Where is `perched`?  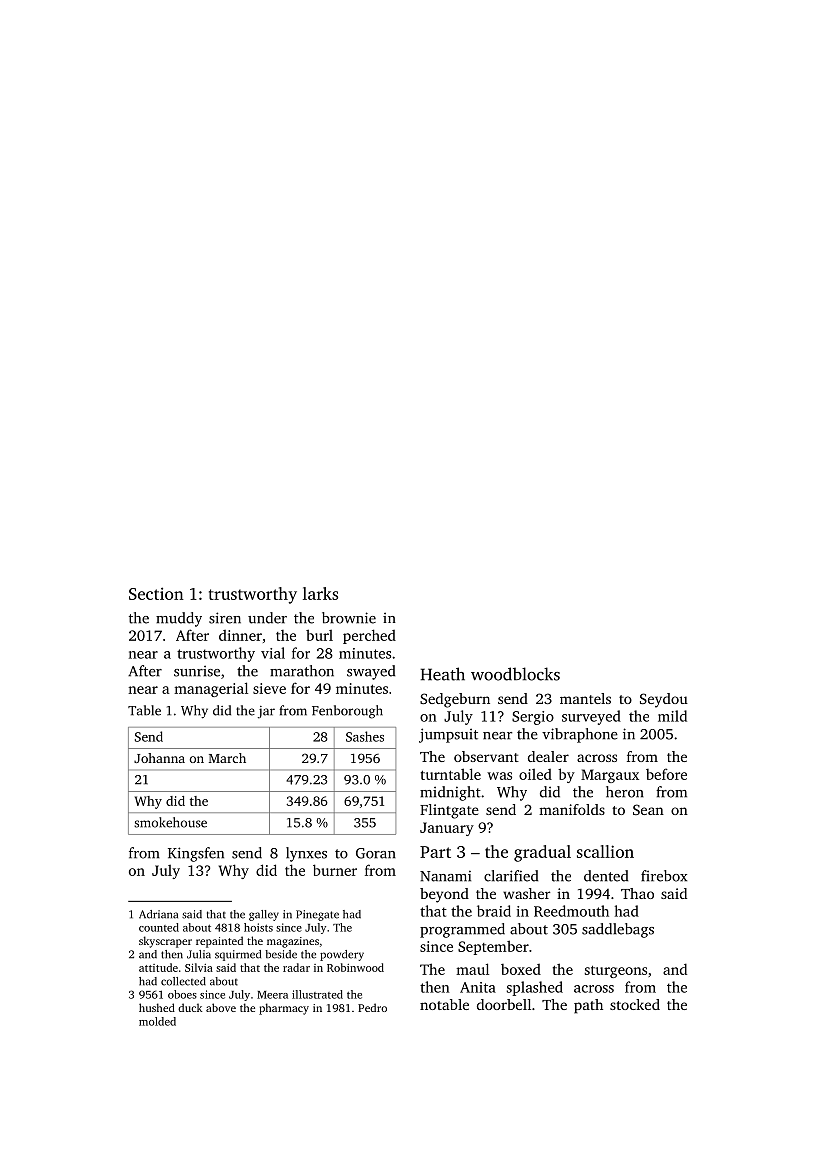 perched is located at coordinates (369, 636).
